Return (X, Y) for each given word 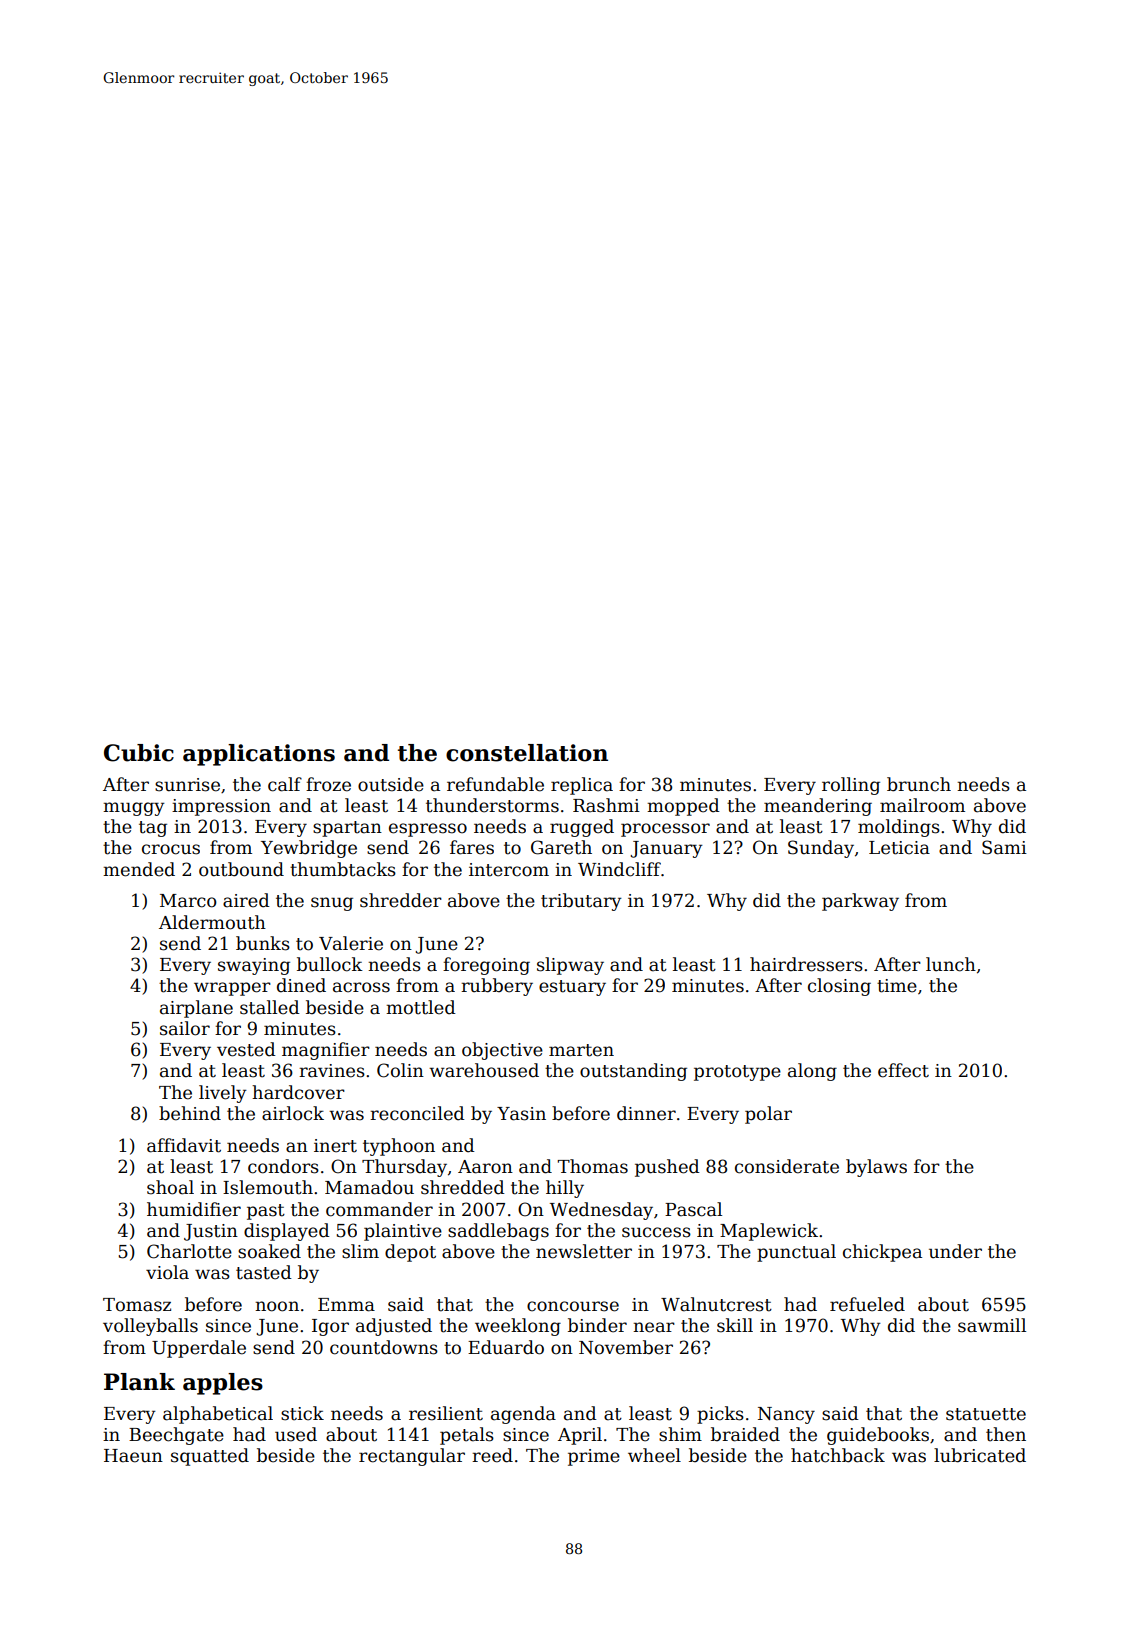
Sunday (821, 849)
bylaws (876, 1168)
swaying (254, 966)
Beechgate (176, 1436)
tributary (581, 902)
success (656, 1232)
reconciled (417, 1113)
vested (246, 1049)
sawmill (992, 1325)
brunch (919, 784)
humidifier (194, 1209)
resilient (446, 1413)
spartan (347, 829)
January (666, 849)
